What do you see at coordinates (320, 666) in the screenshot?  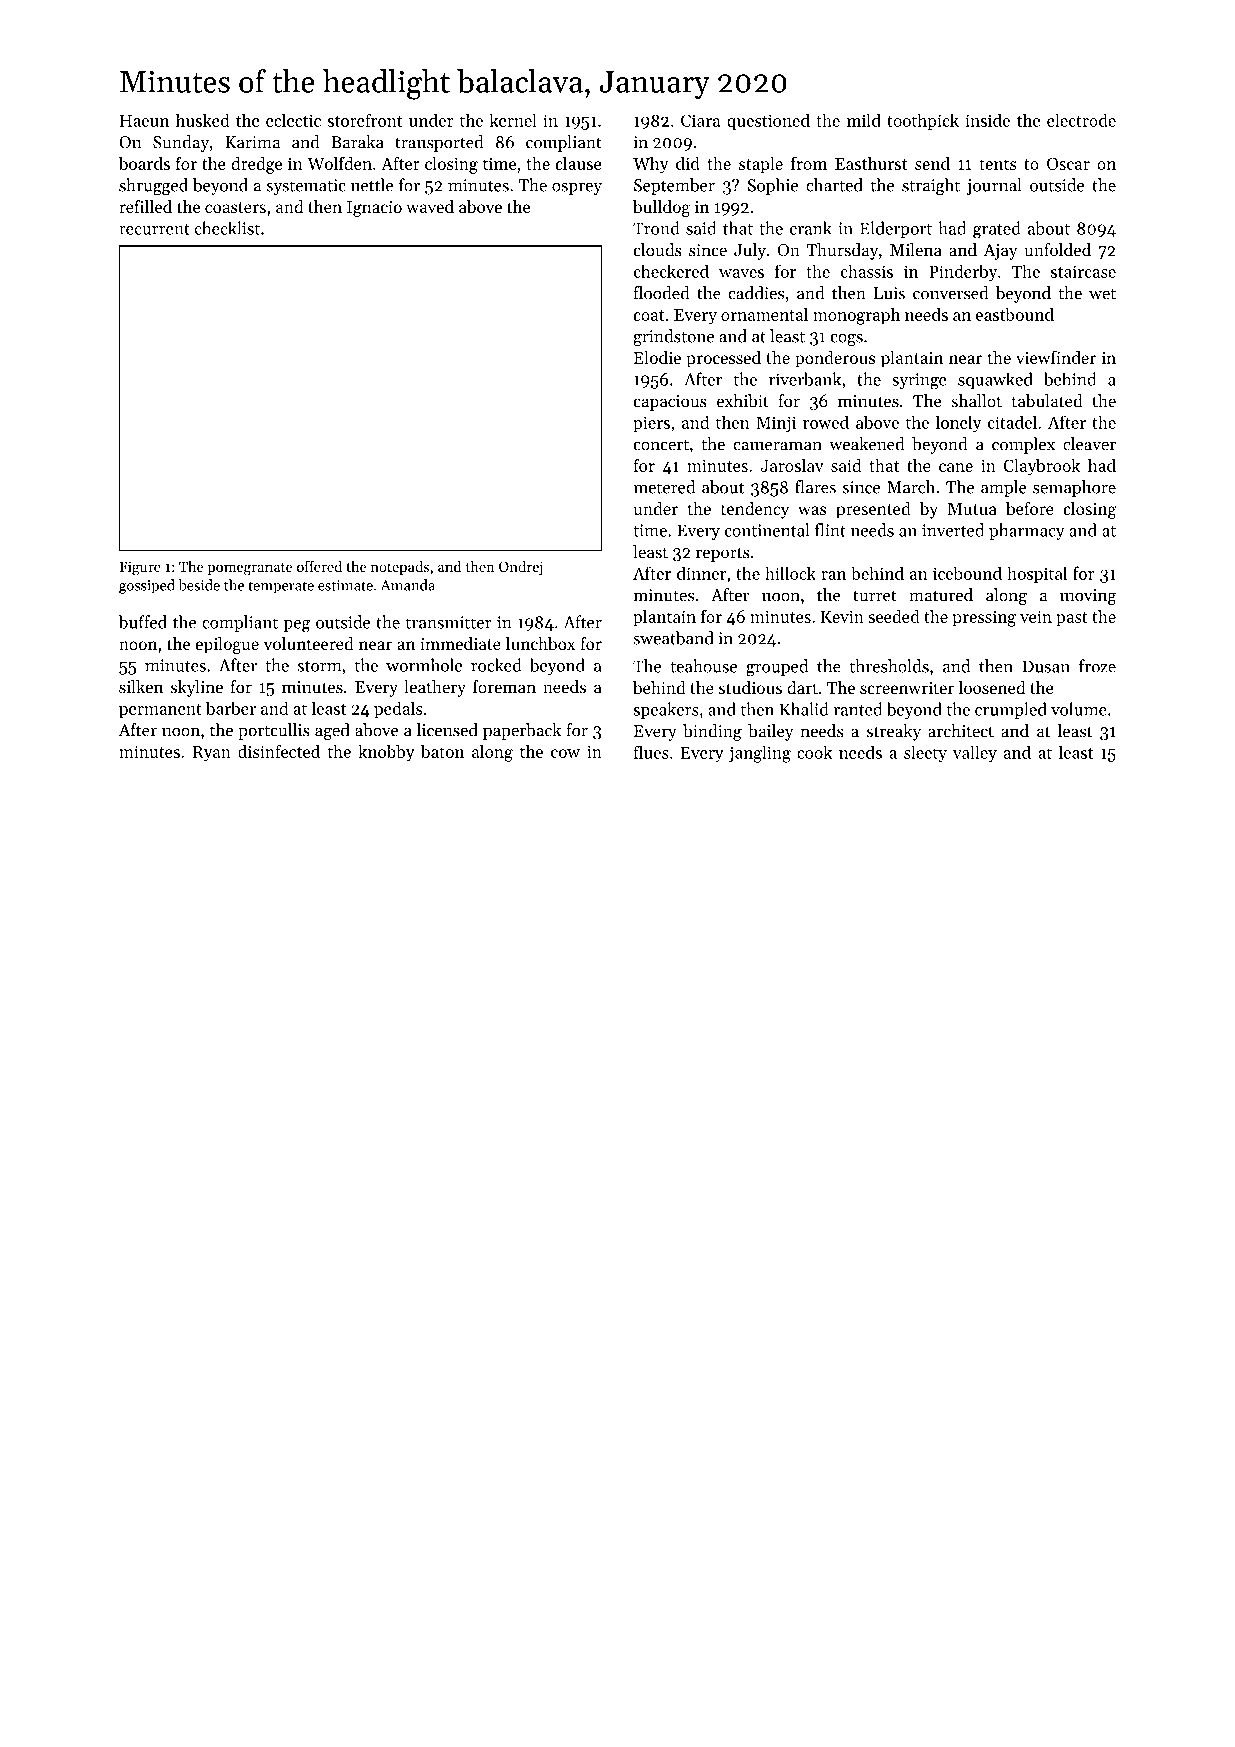 I see `storm` at bounding box center [320, 666].
